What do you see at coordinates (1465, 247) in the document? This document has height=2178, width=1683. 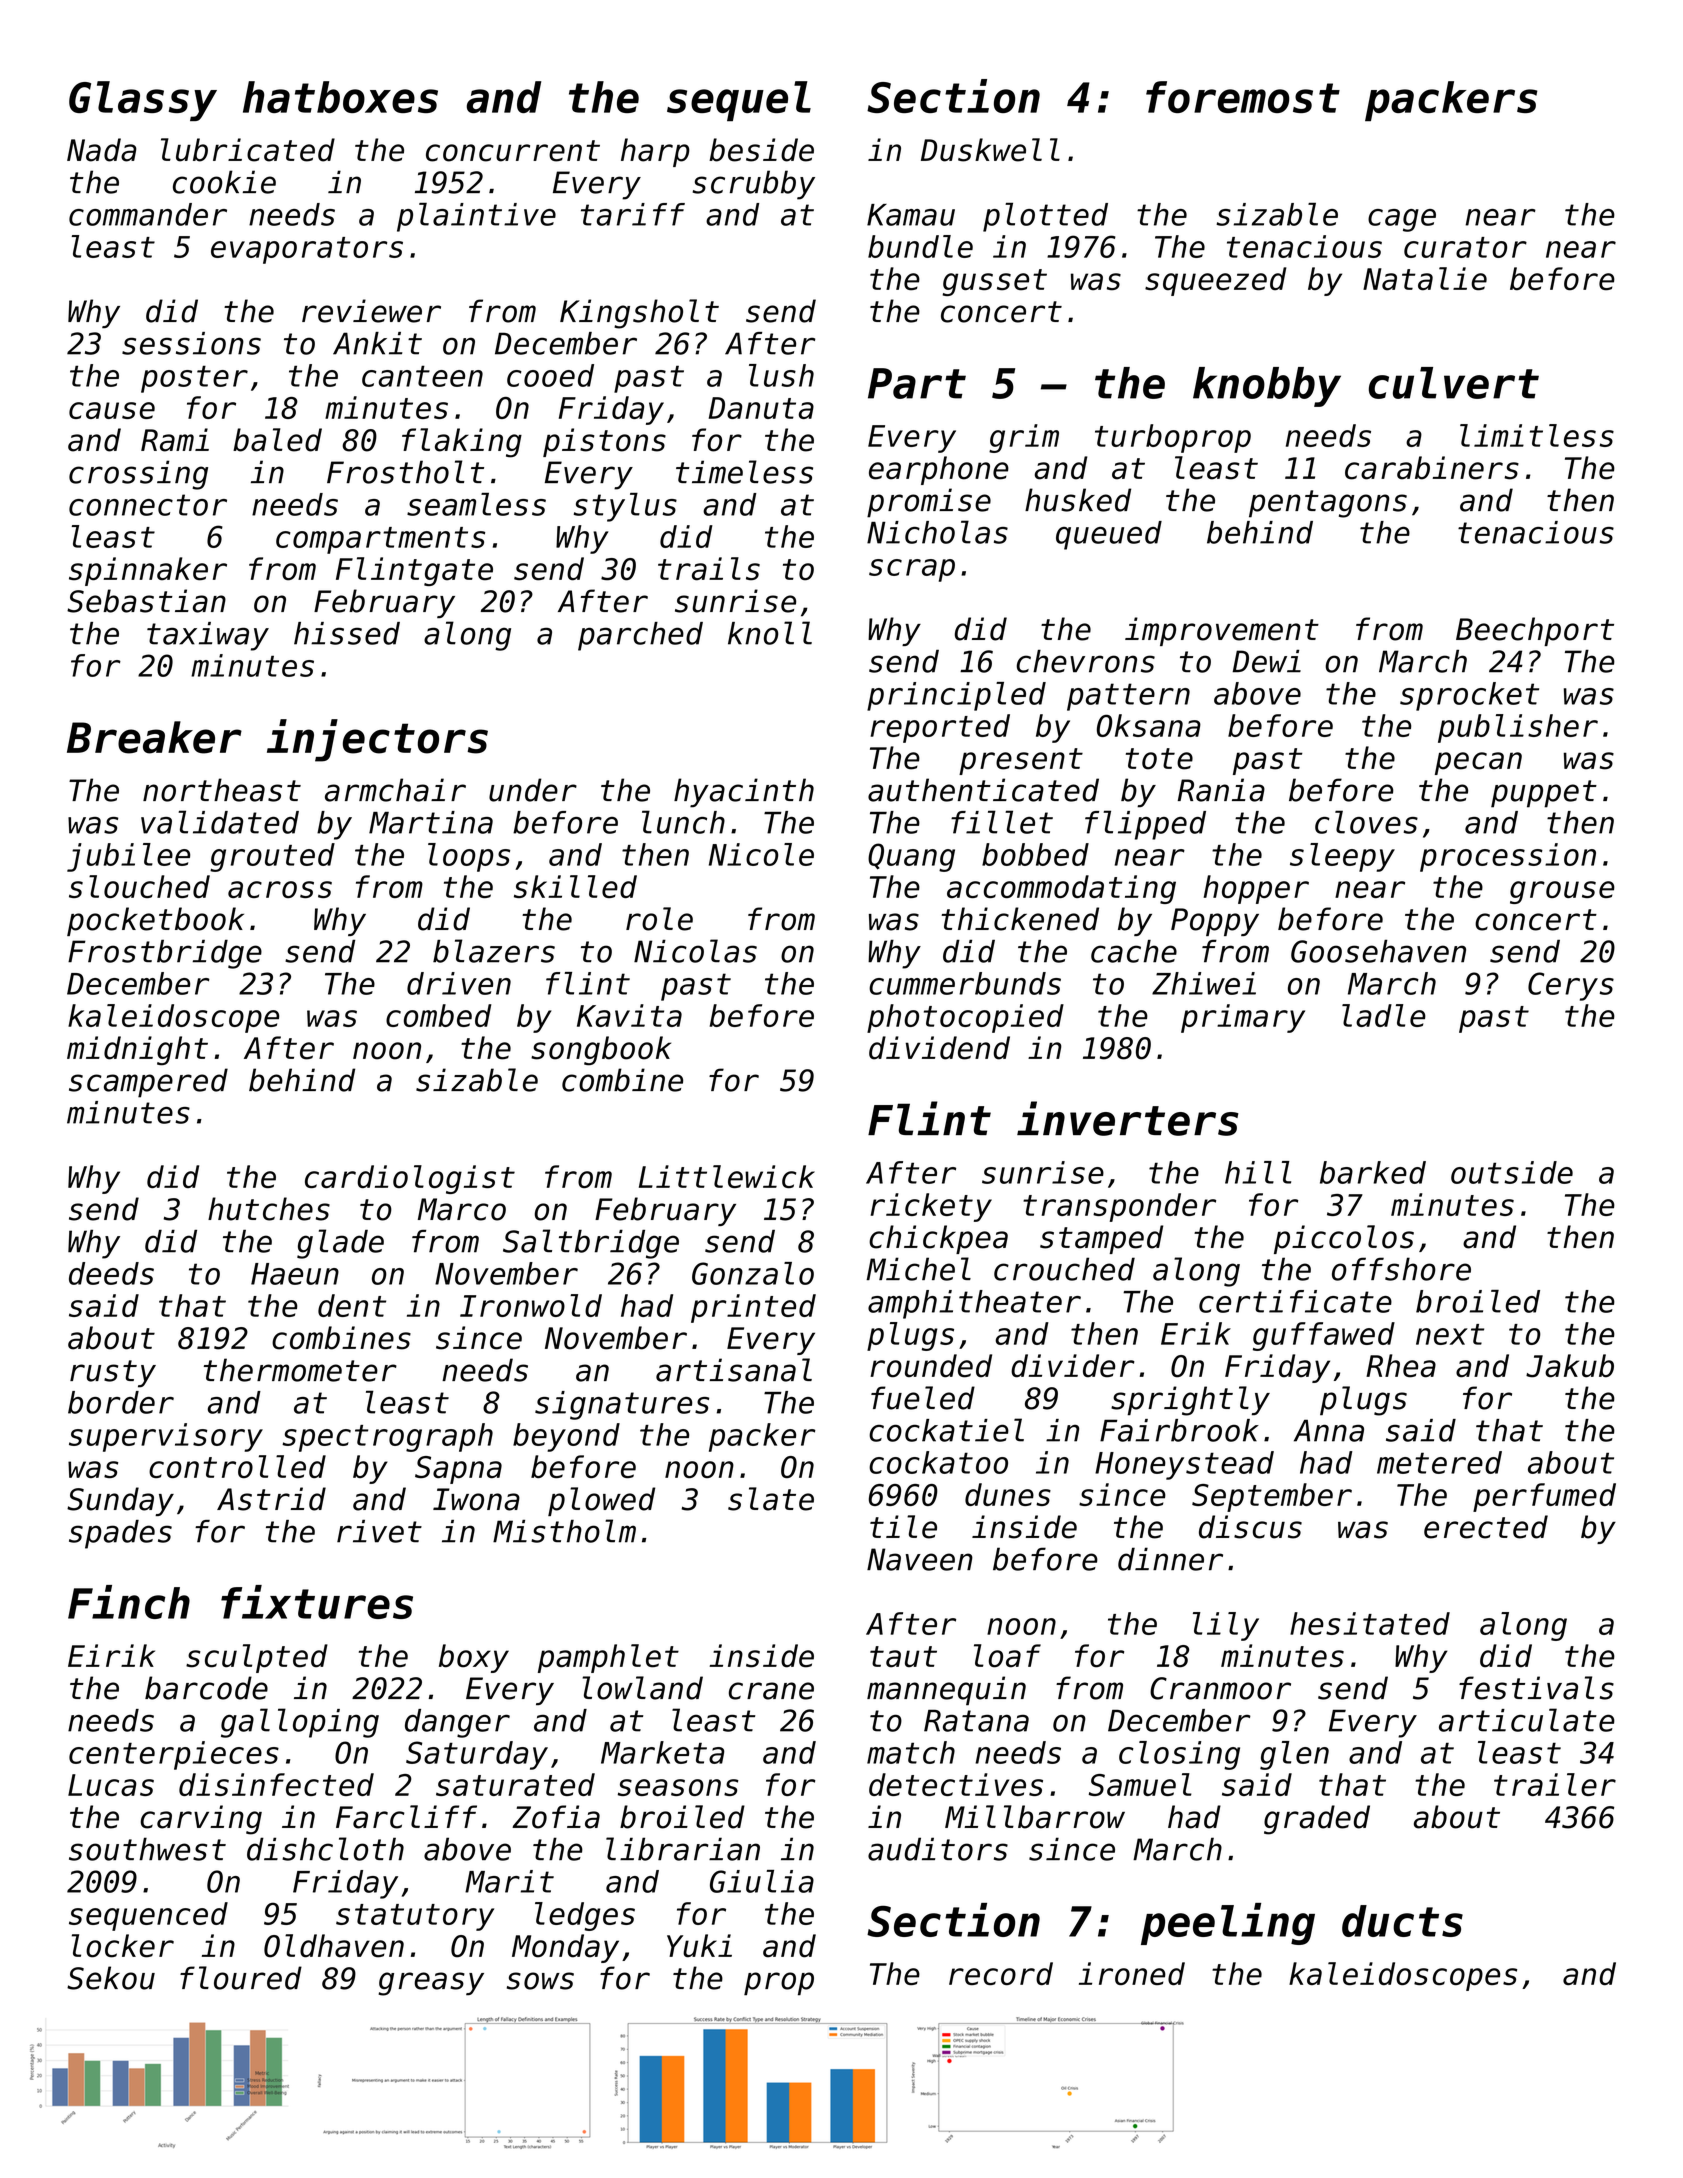 I see `curator` at bounding box center [1465, 247].
